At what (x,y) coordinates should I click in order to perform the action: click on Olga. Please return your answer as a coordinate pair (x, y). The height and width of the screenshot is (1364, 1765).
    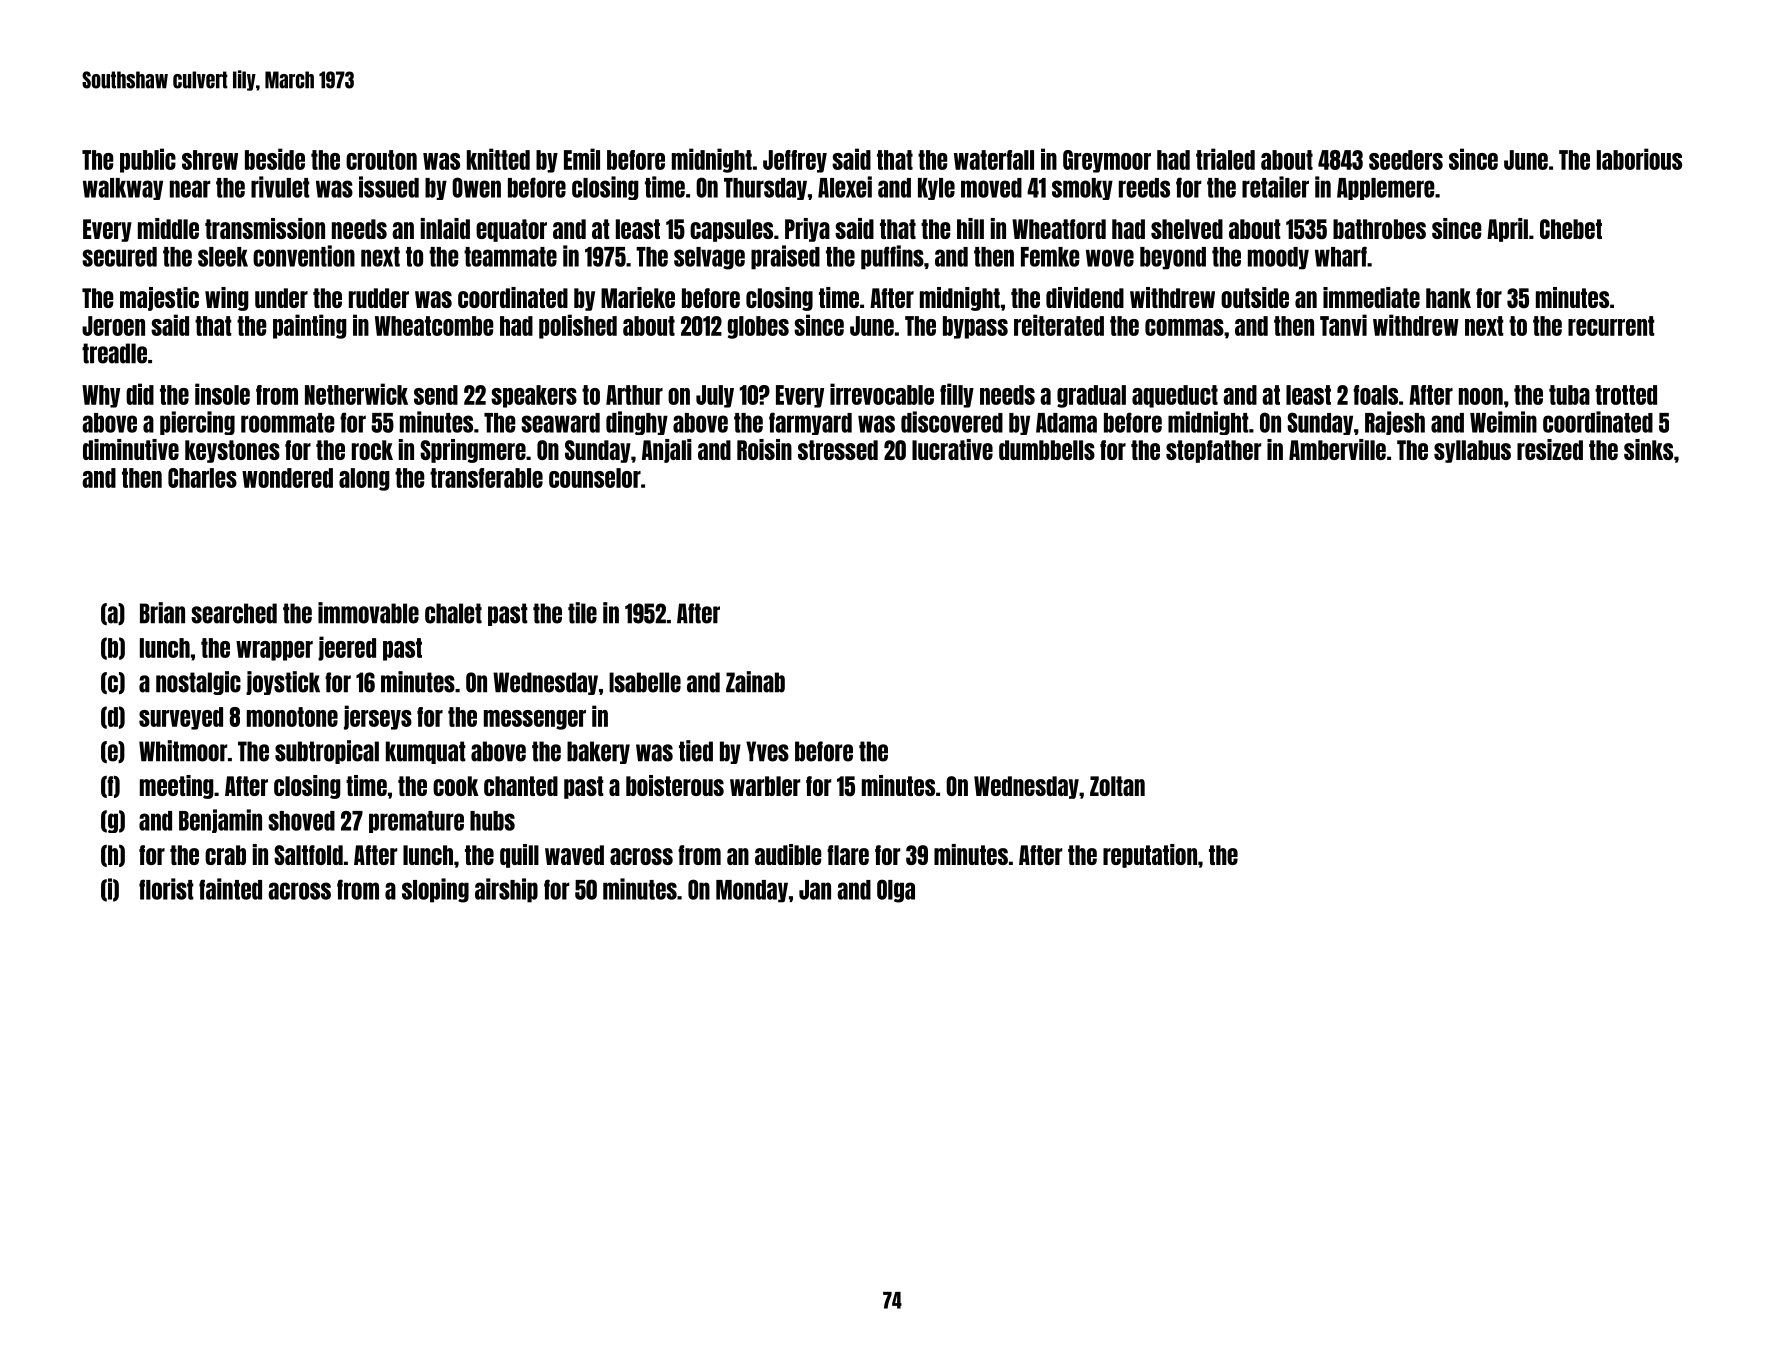
    Looking at the image, I should click on (896, 891).
